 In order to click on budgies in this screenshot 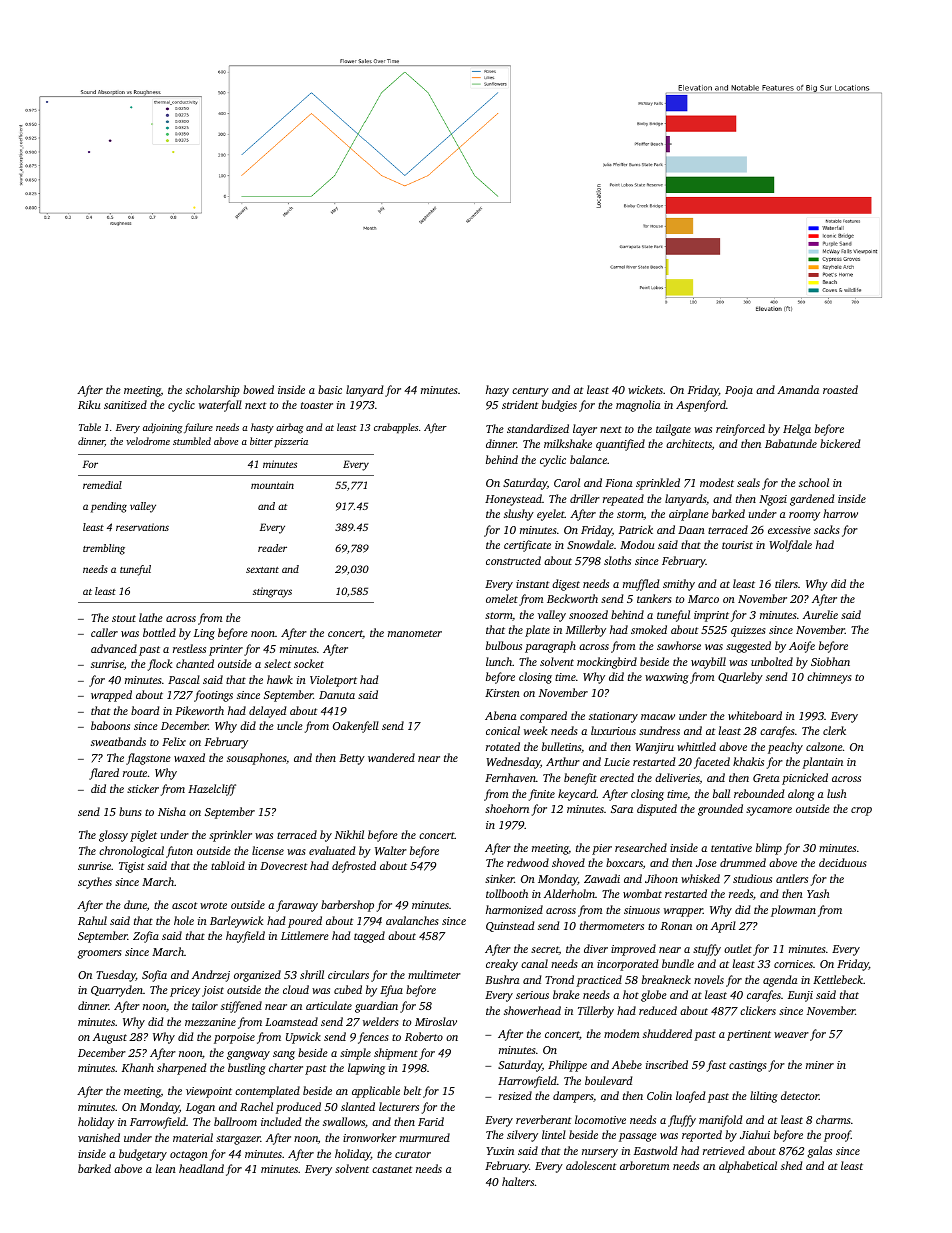, I will do `click(559, 406)`.
